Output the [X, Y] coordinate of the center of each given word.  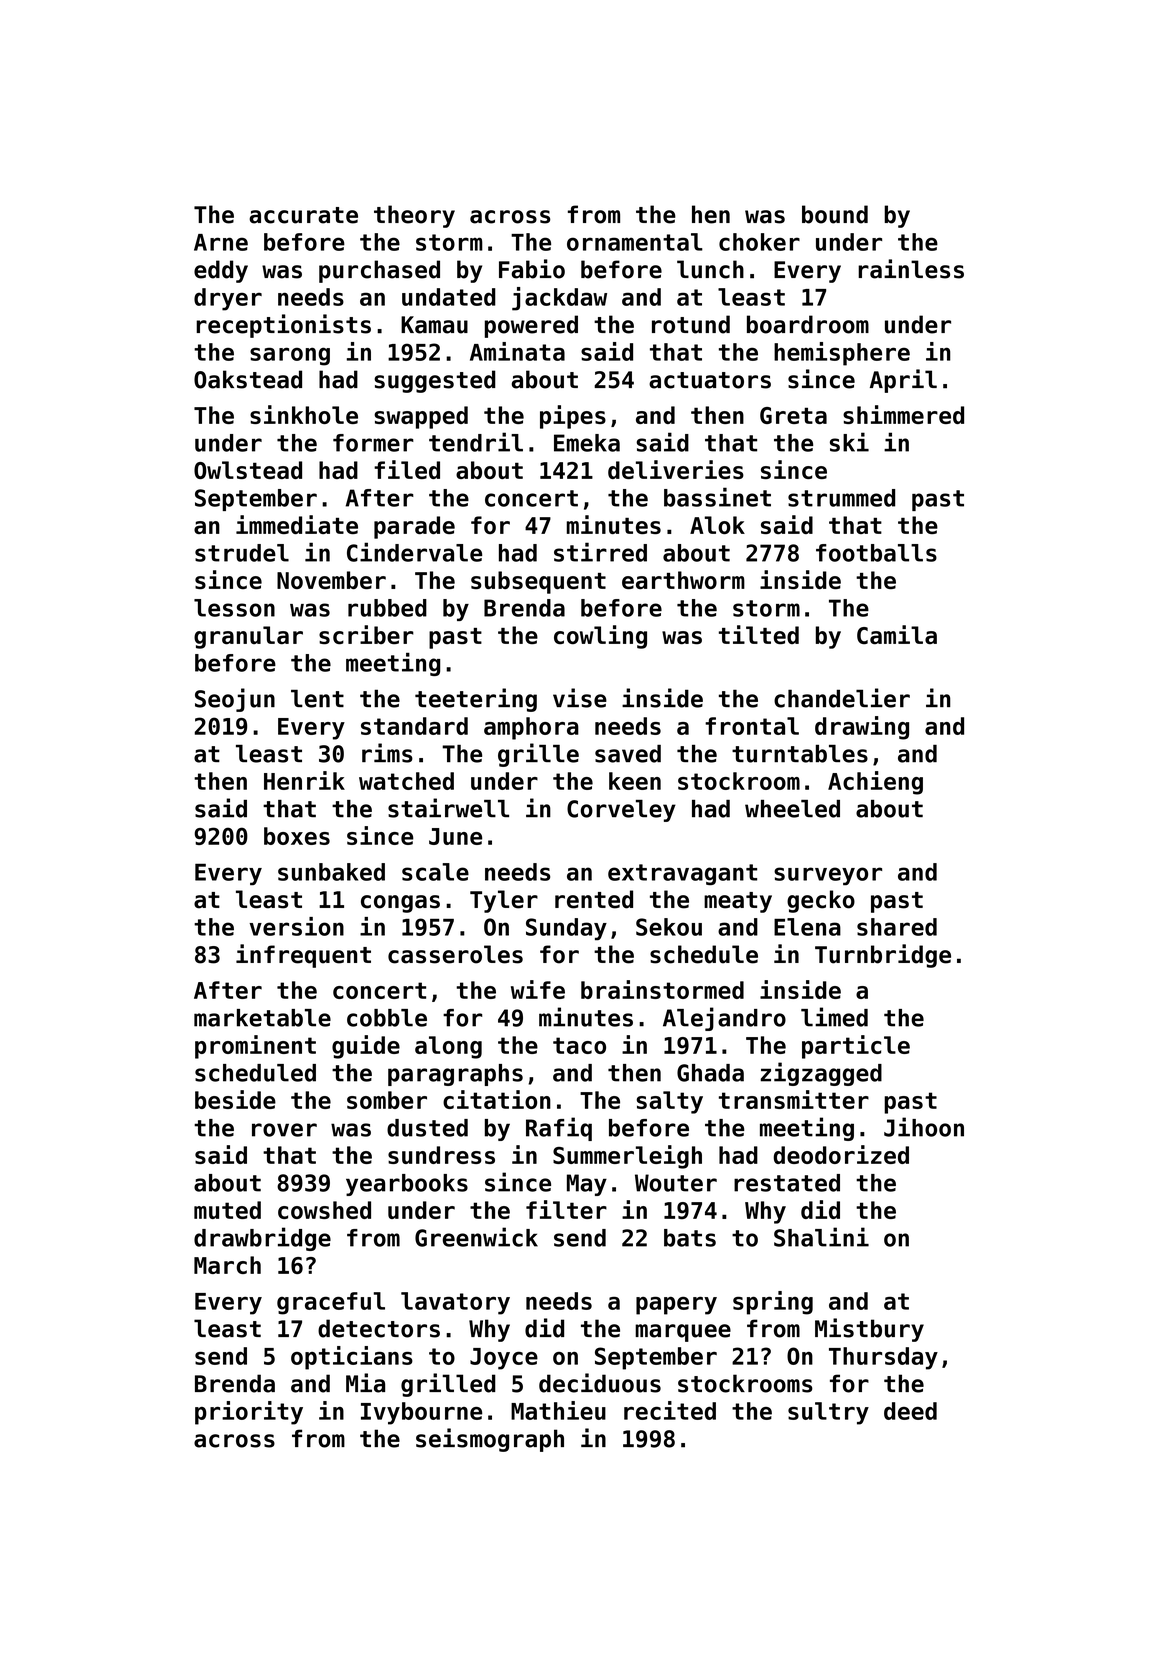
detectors [379, 1328]
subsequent [538, 582]
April [903, 381]
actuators [710, 380]
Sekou [669, 927]
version [296, 926]
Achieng [875, 783]
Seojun [235, 700]
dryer [228, 299]
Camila [897, 634]
